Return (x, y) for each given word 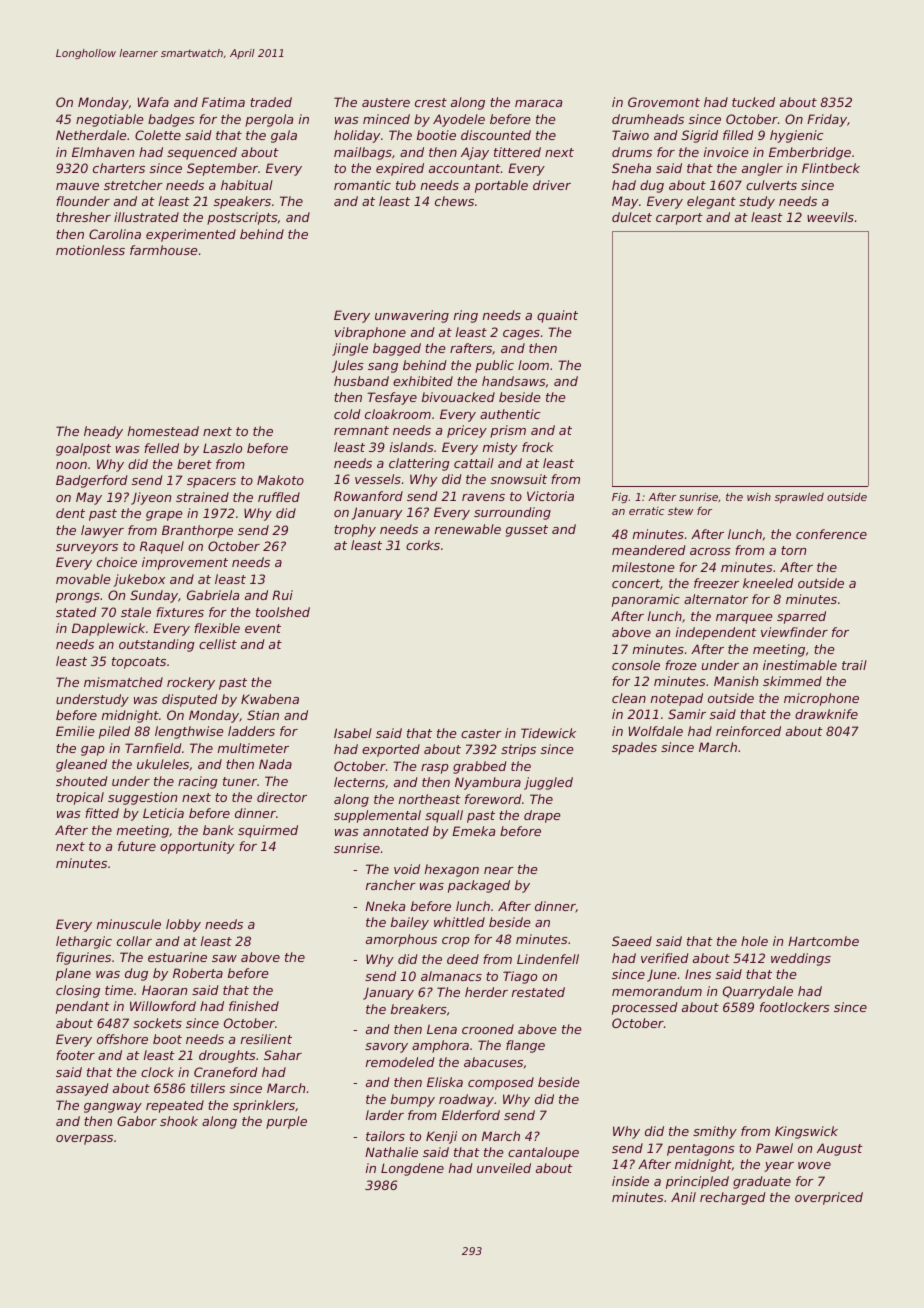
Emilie (75, 731)
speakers (242, 202)
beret (194, 464)
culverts (771, 185)
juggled (548, 783)
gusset (527, 531)
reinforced (748, 731)
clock (157, 1072)
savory (386, 1048)
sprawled (799, 498)
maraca (538, 103)
